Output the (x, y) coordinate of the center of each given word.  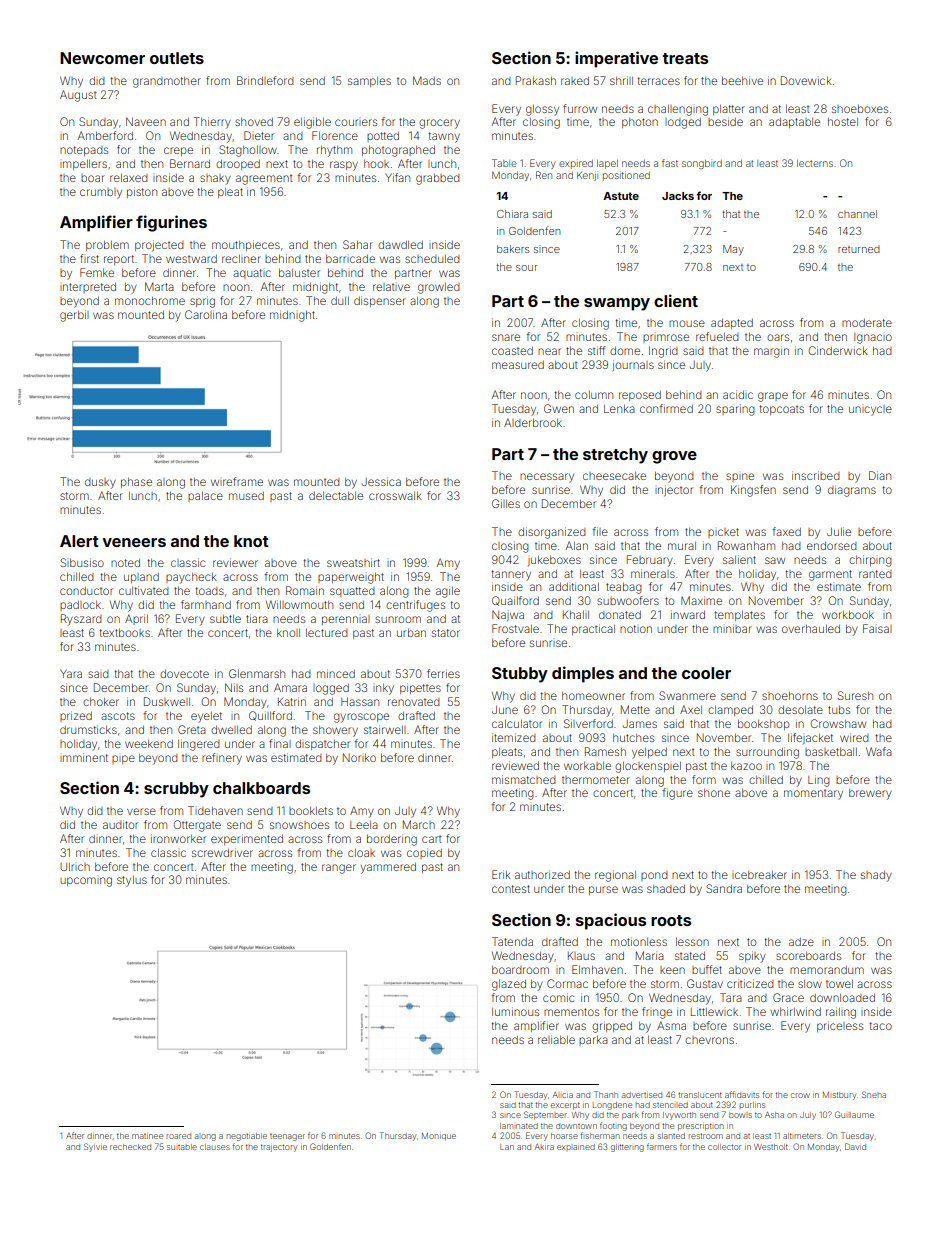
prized (76, 716)
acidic (738, 394)
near (549, 351)
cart (432, 839)
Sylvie (95, 1147)
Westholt (771, 1147)
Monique (439, 1137)
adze (801, 942)
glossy (542, 110)
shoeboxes (860, 109)
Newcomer (102, 58)
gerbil (74, 316)
